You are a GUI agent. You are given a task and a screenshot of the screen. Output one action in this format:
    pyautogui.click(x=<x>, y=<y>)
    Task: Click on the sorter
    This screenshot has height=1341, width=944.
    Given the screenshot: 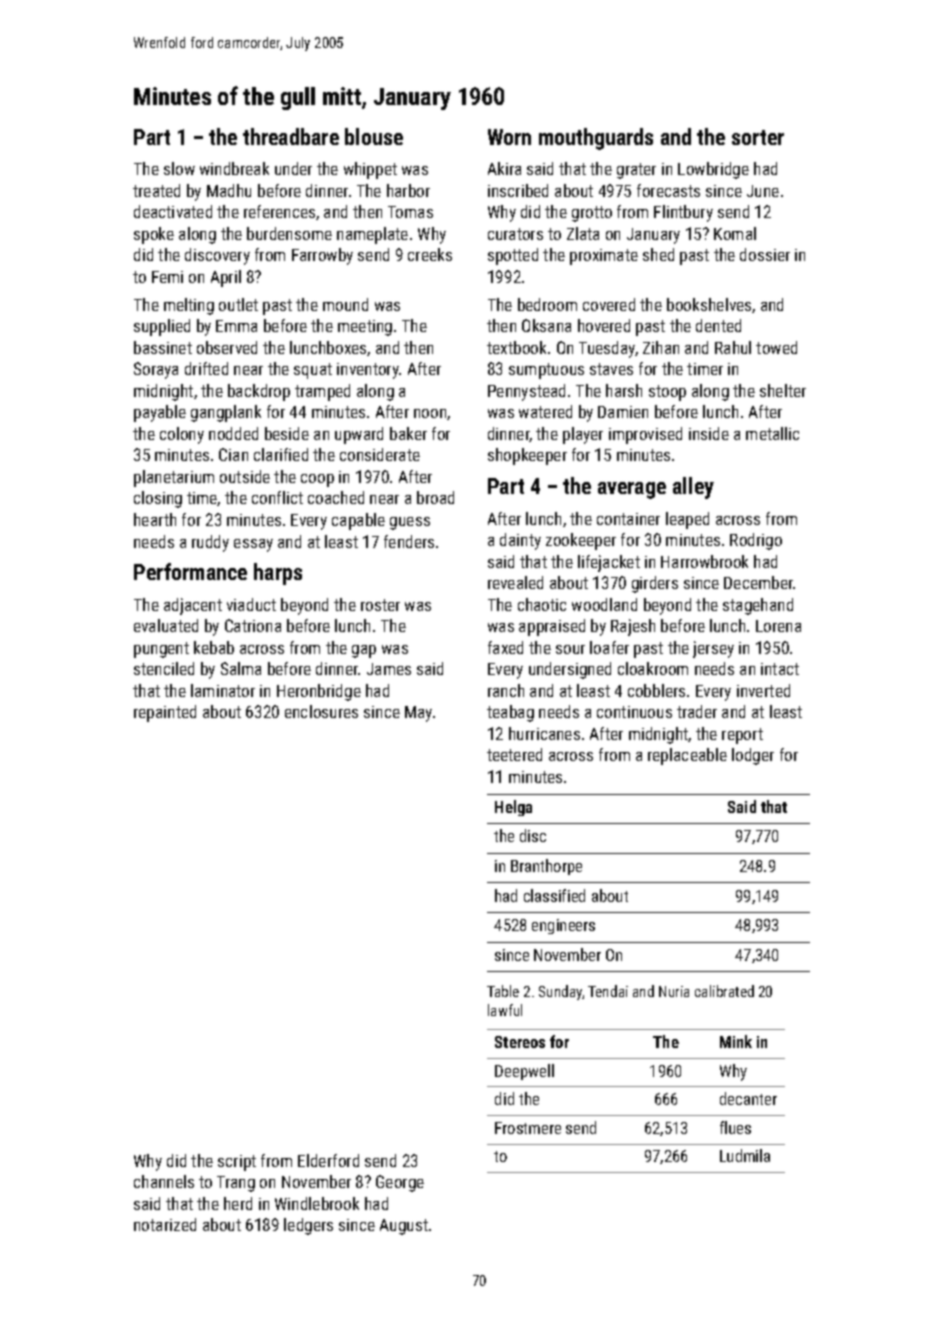 What is the action you would take?
    pyautogui.click(x=758, y=137)
